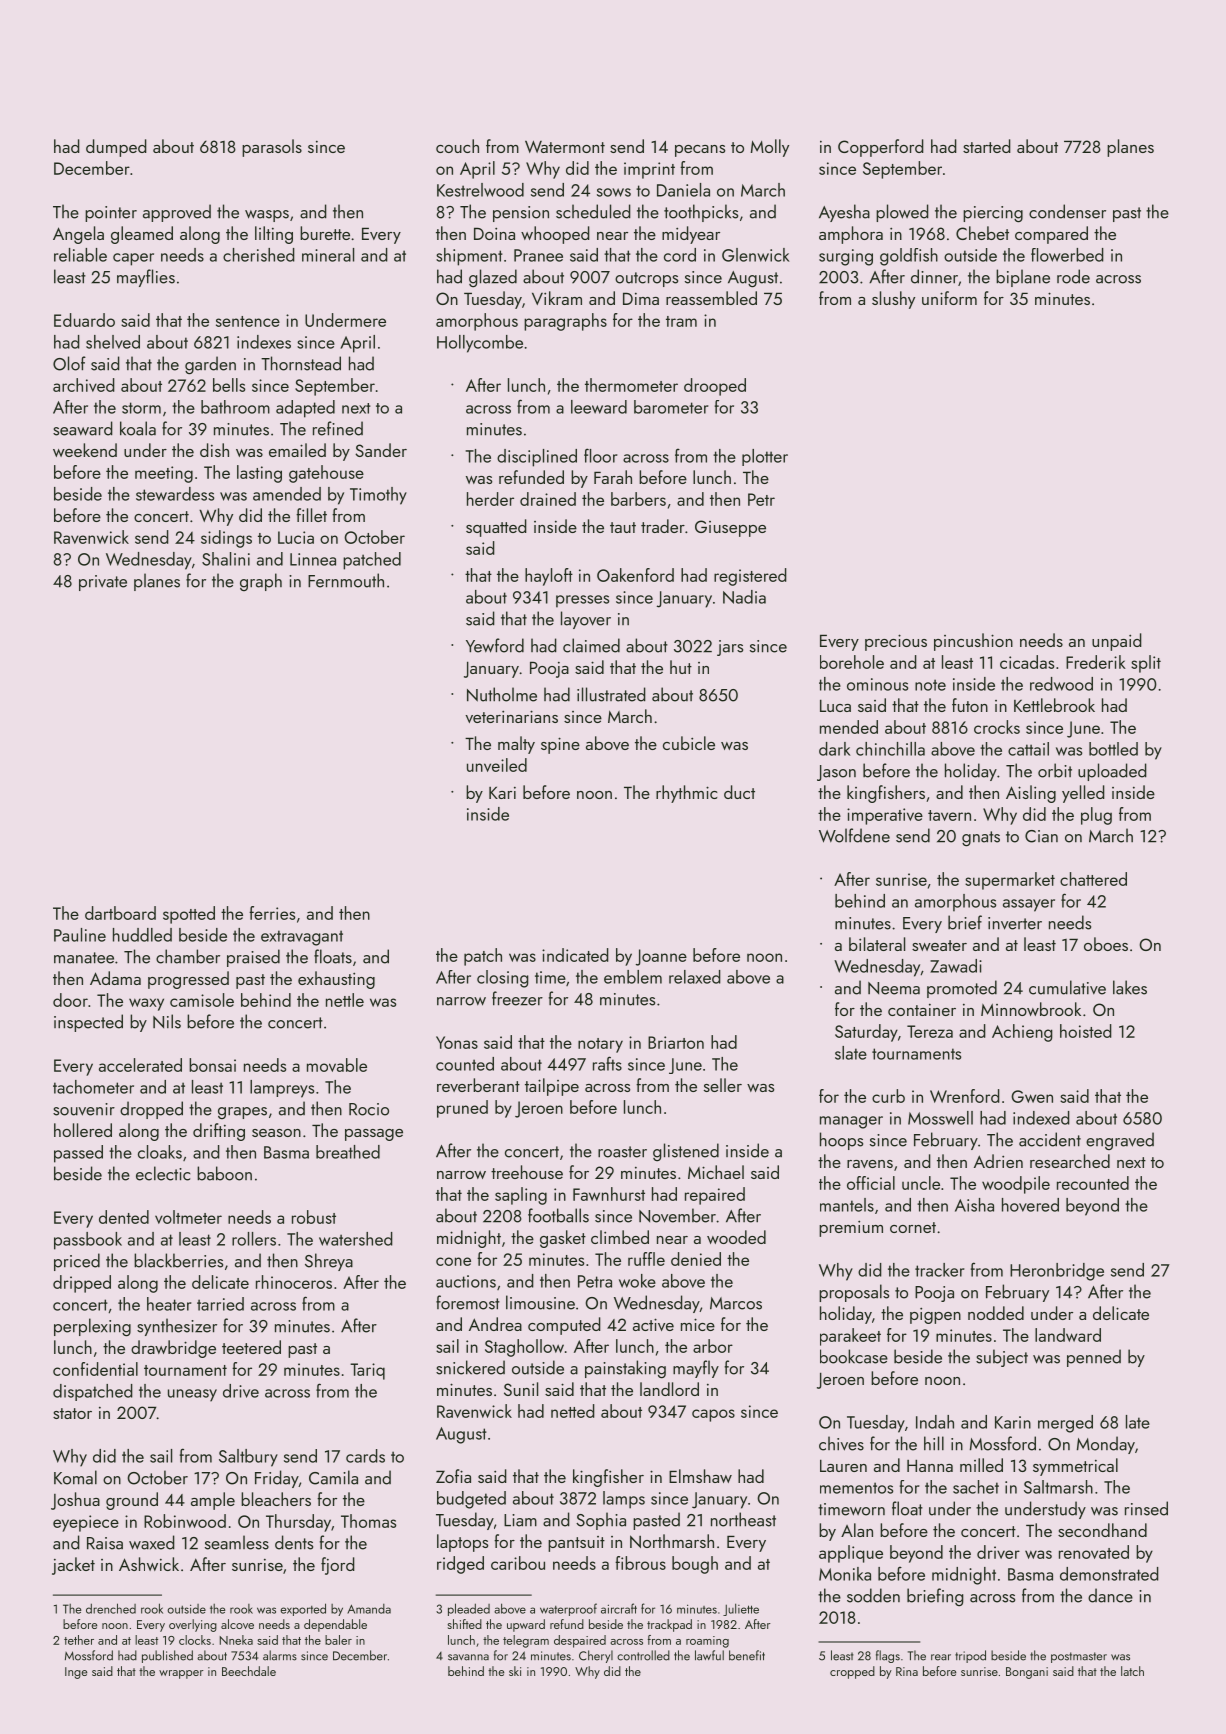 This screenshot has width=1226, height=1734. What do you see at coordinates (111, 214) in the screenshot?
I see `pointer` at bounding box center [111, 214].
